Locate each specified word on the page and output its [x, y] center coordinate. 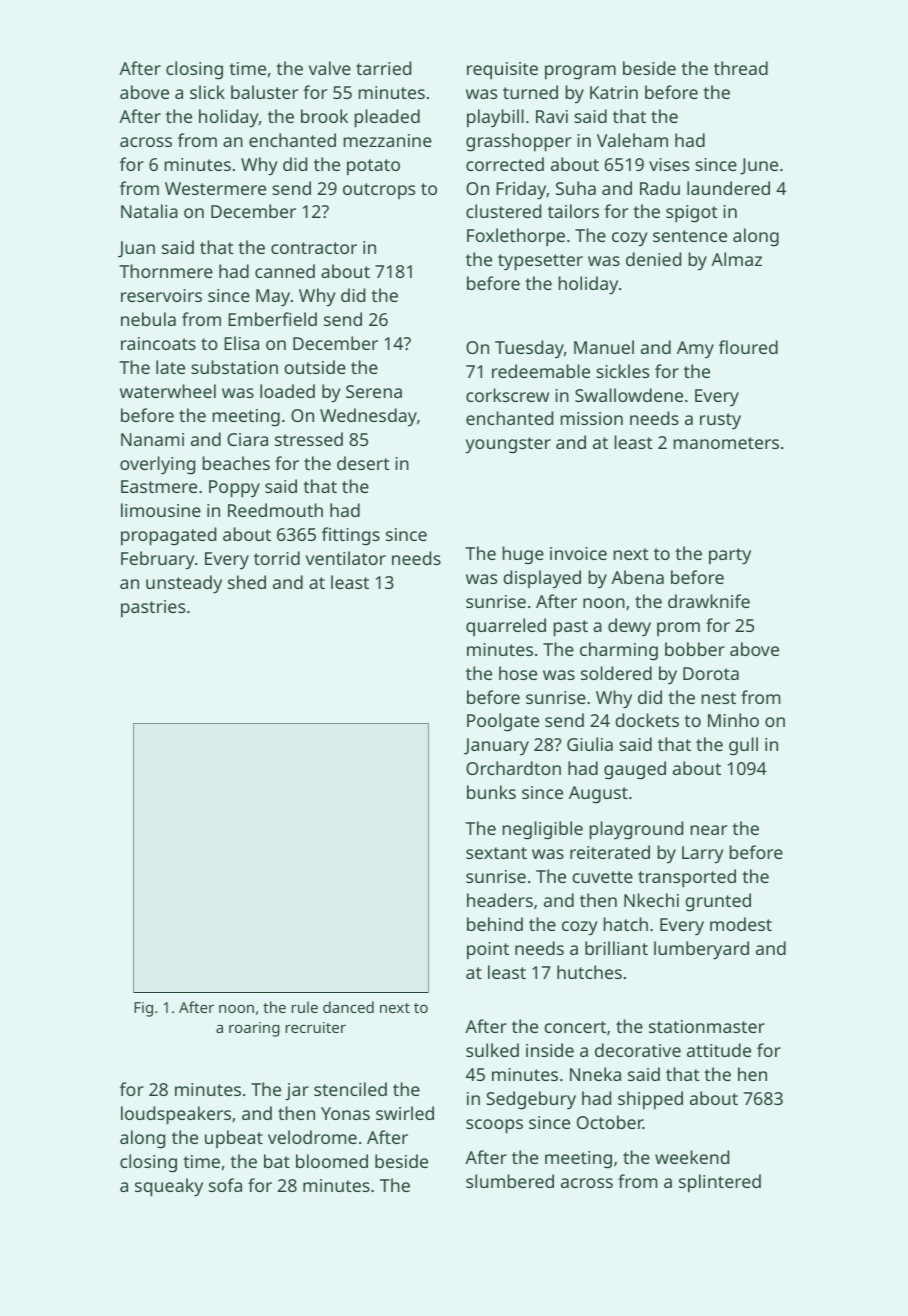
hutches [589, 972]
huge [523, 555]
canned [285, 271]
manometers [726, 443]
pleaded [387, 118]
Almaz [736, 259]
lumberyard [701, 950]
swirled [405, 1113]
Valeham [632, 140]
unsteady [184, 584]
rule [305, 1007]
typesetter [540, 262]
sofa [225, 1185]
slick [207, 92]
